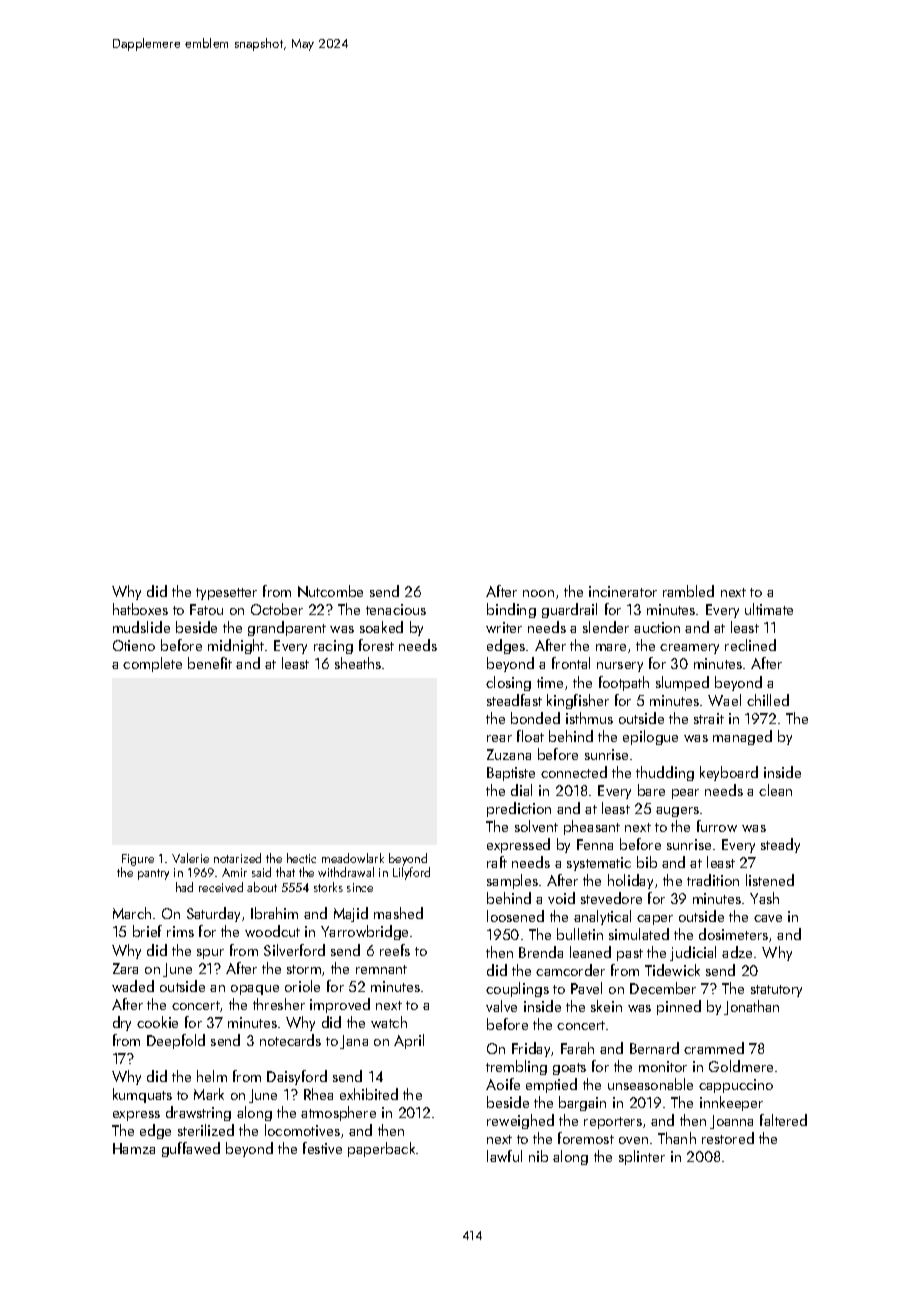 The height and width of the document is (1314, 924). Describe the element at coordinates (184, 887) in the document. I see `had` at that location.
